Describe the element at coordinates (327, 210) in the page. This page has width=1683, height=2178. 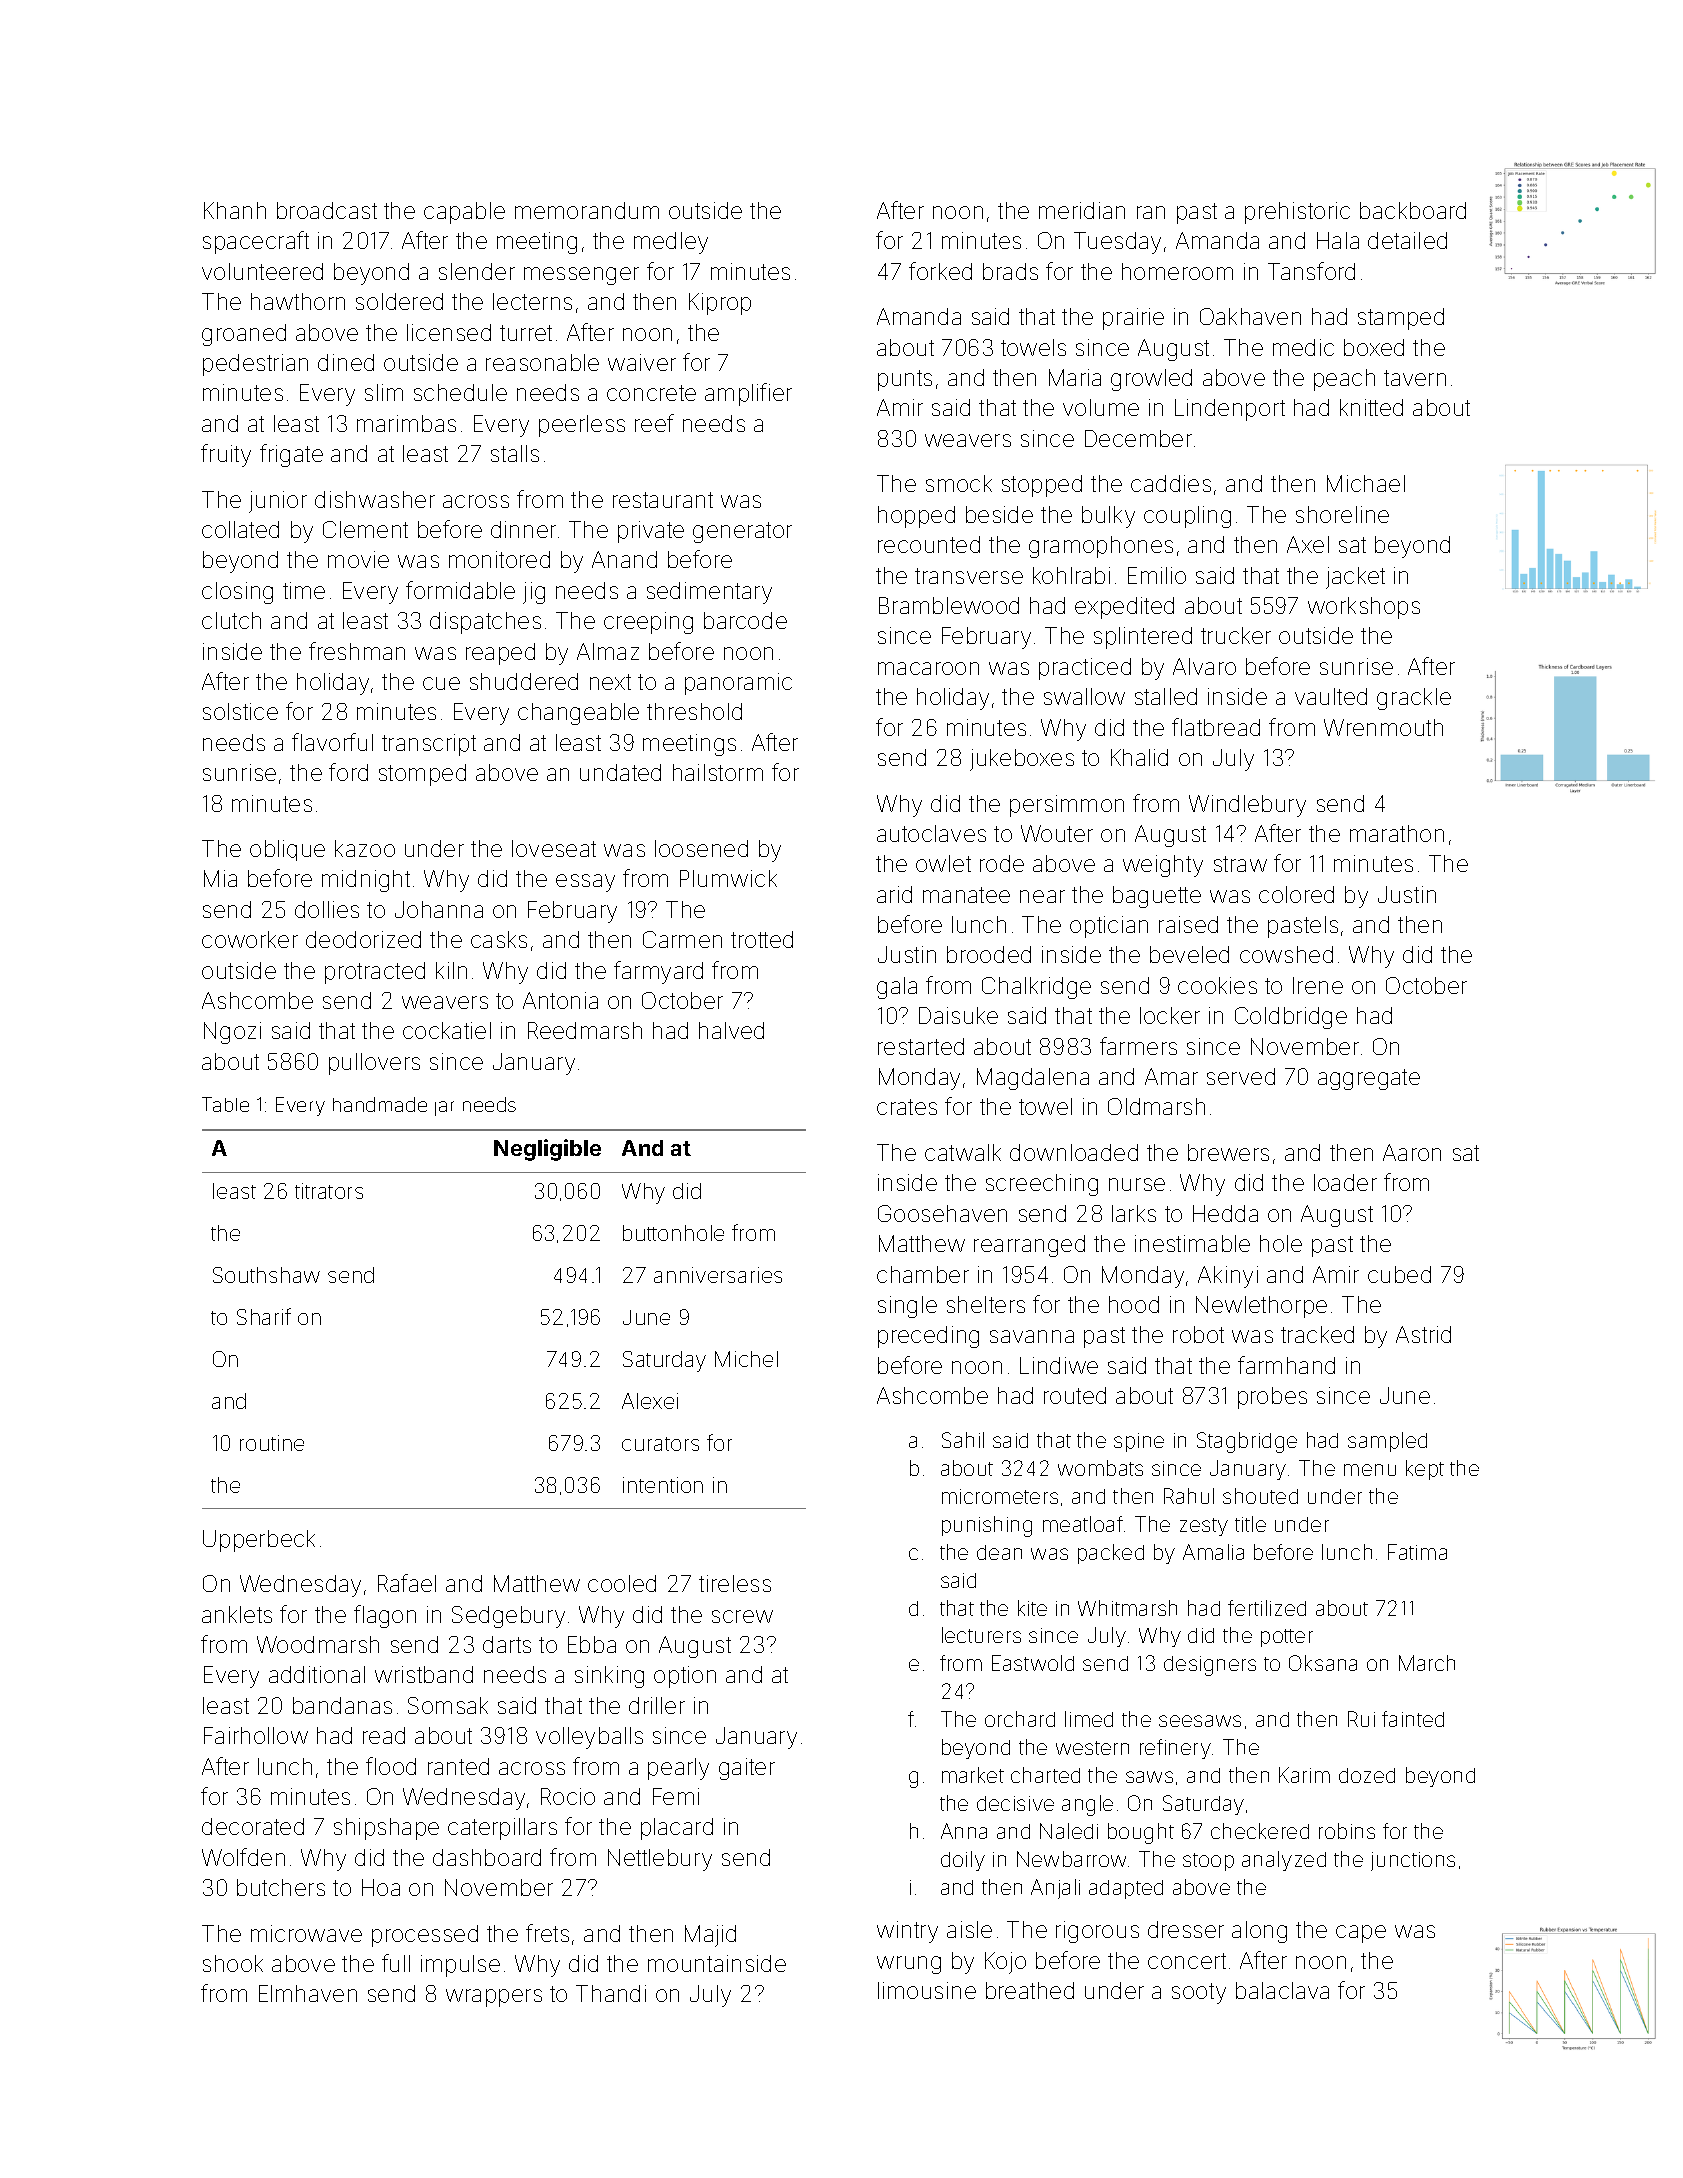
I see `broadcast` at that location.
